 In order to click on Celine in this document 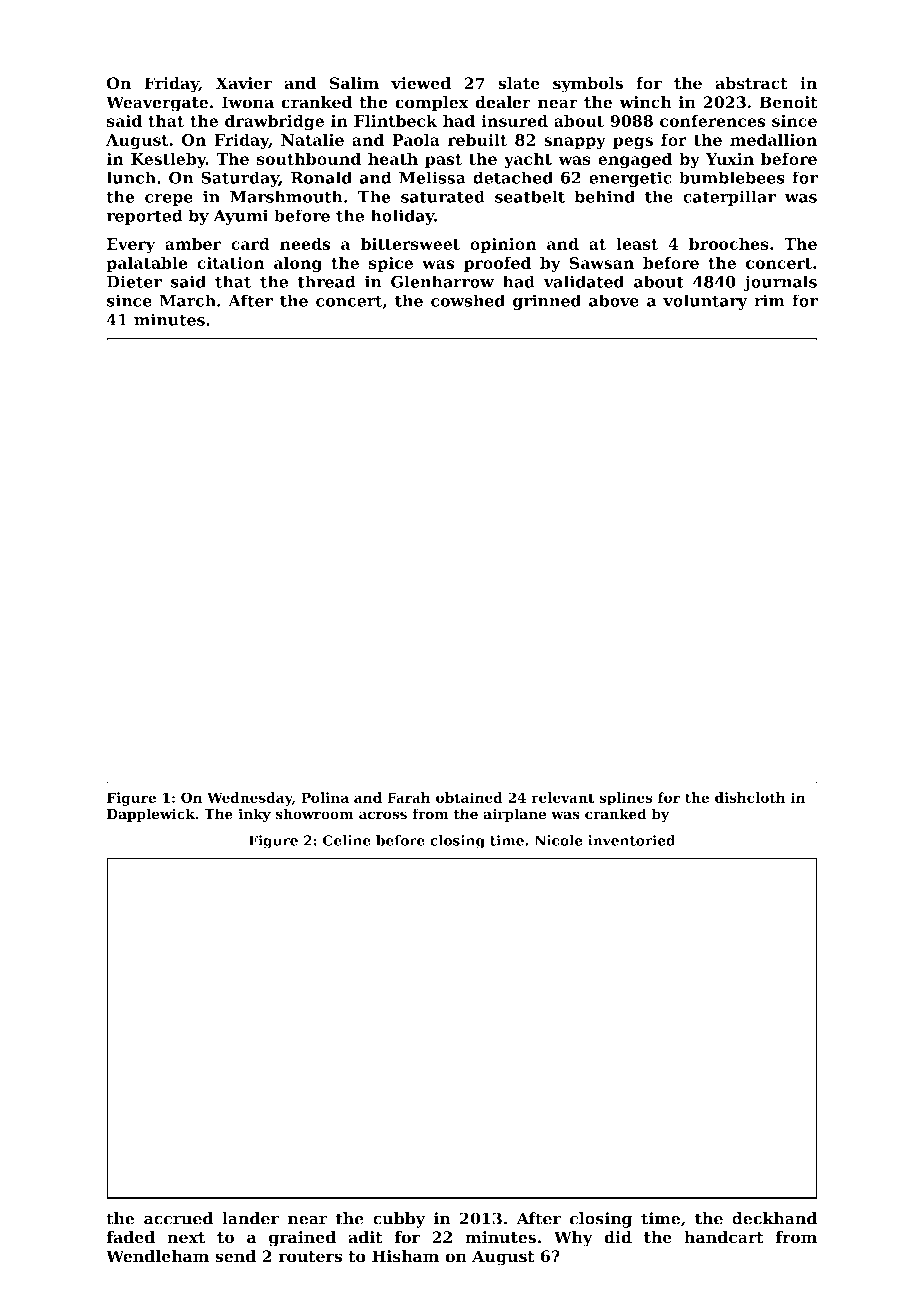, I will do `click(347, 840)`.
